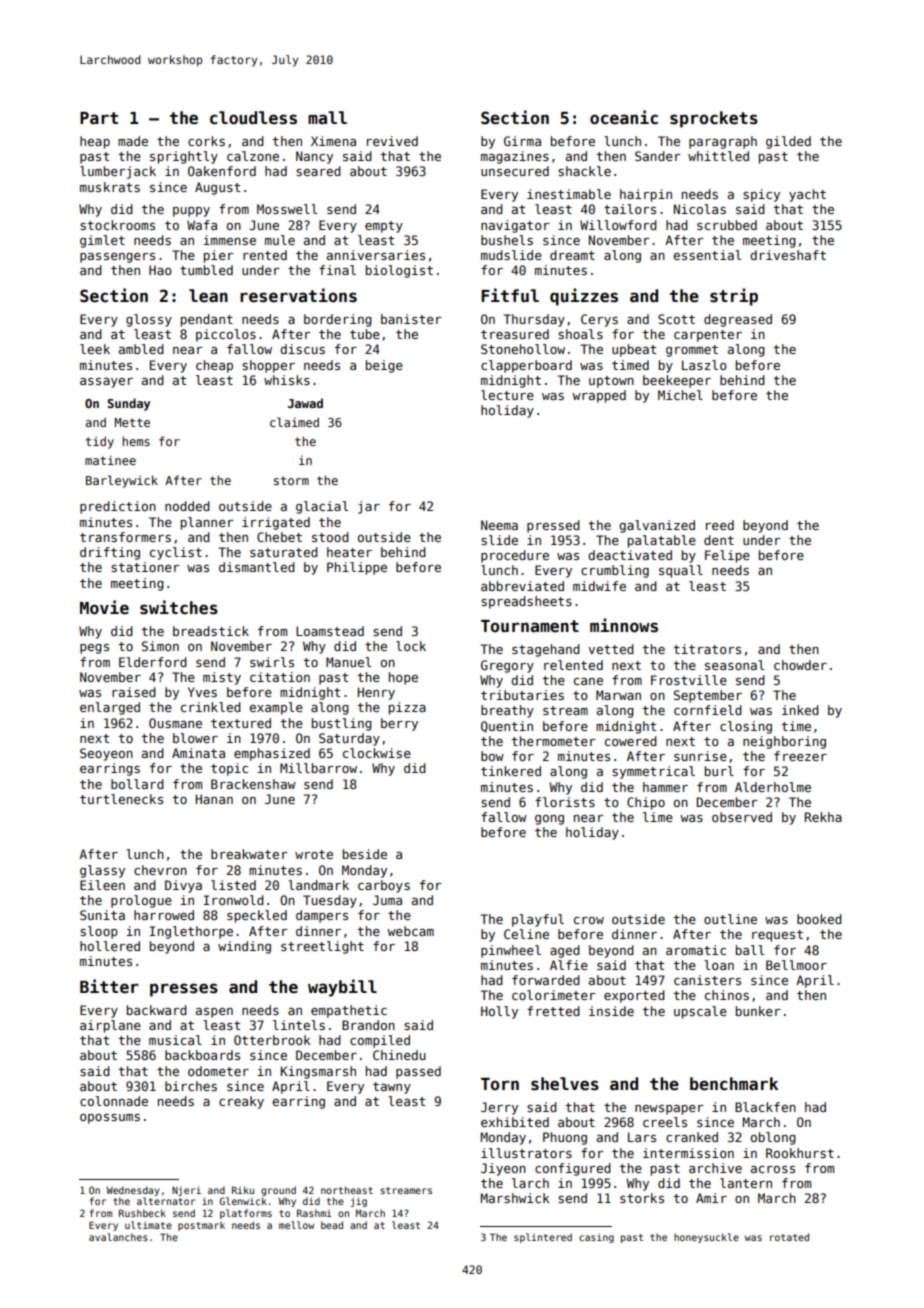  Describe the element at coordinates (104, 607) in the screenshot. I see `Movie` at that location.
